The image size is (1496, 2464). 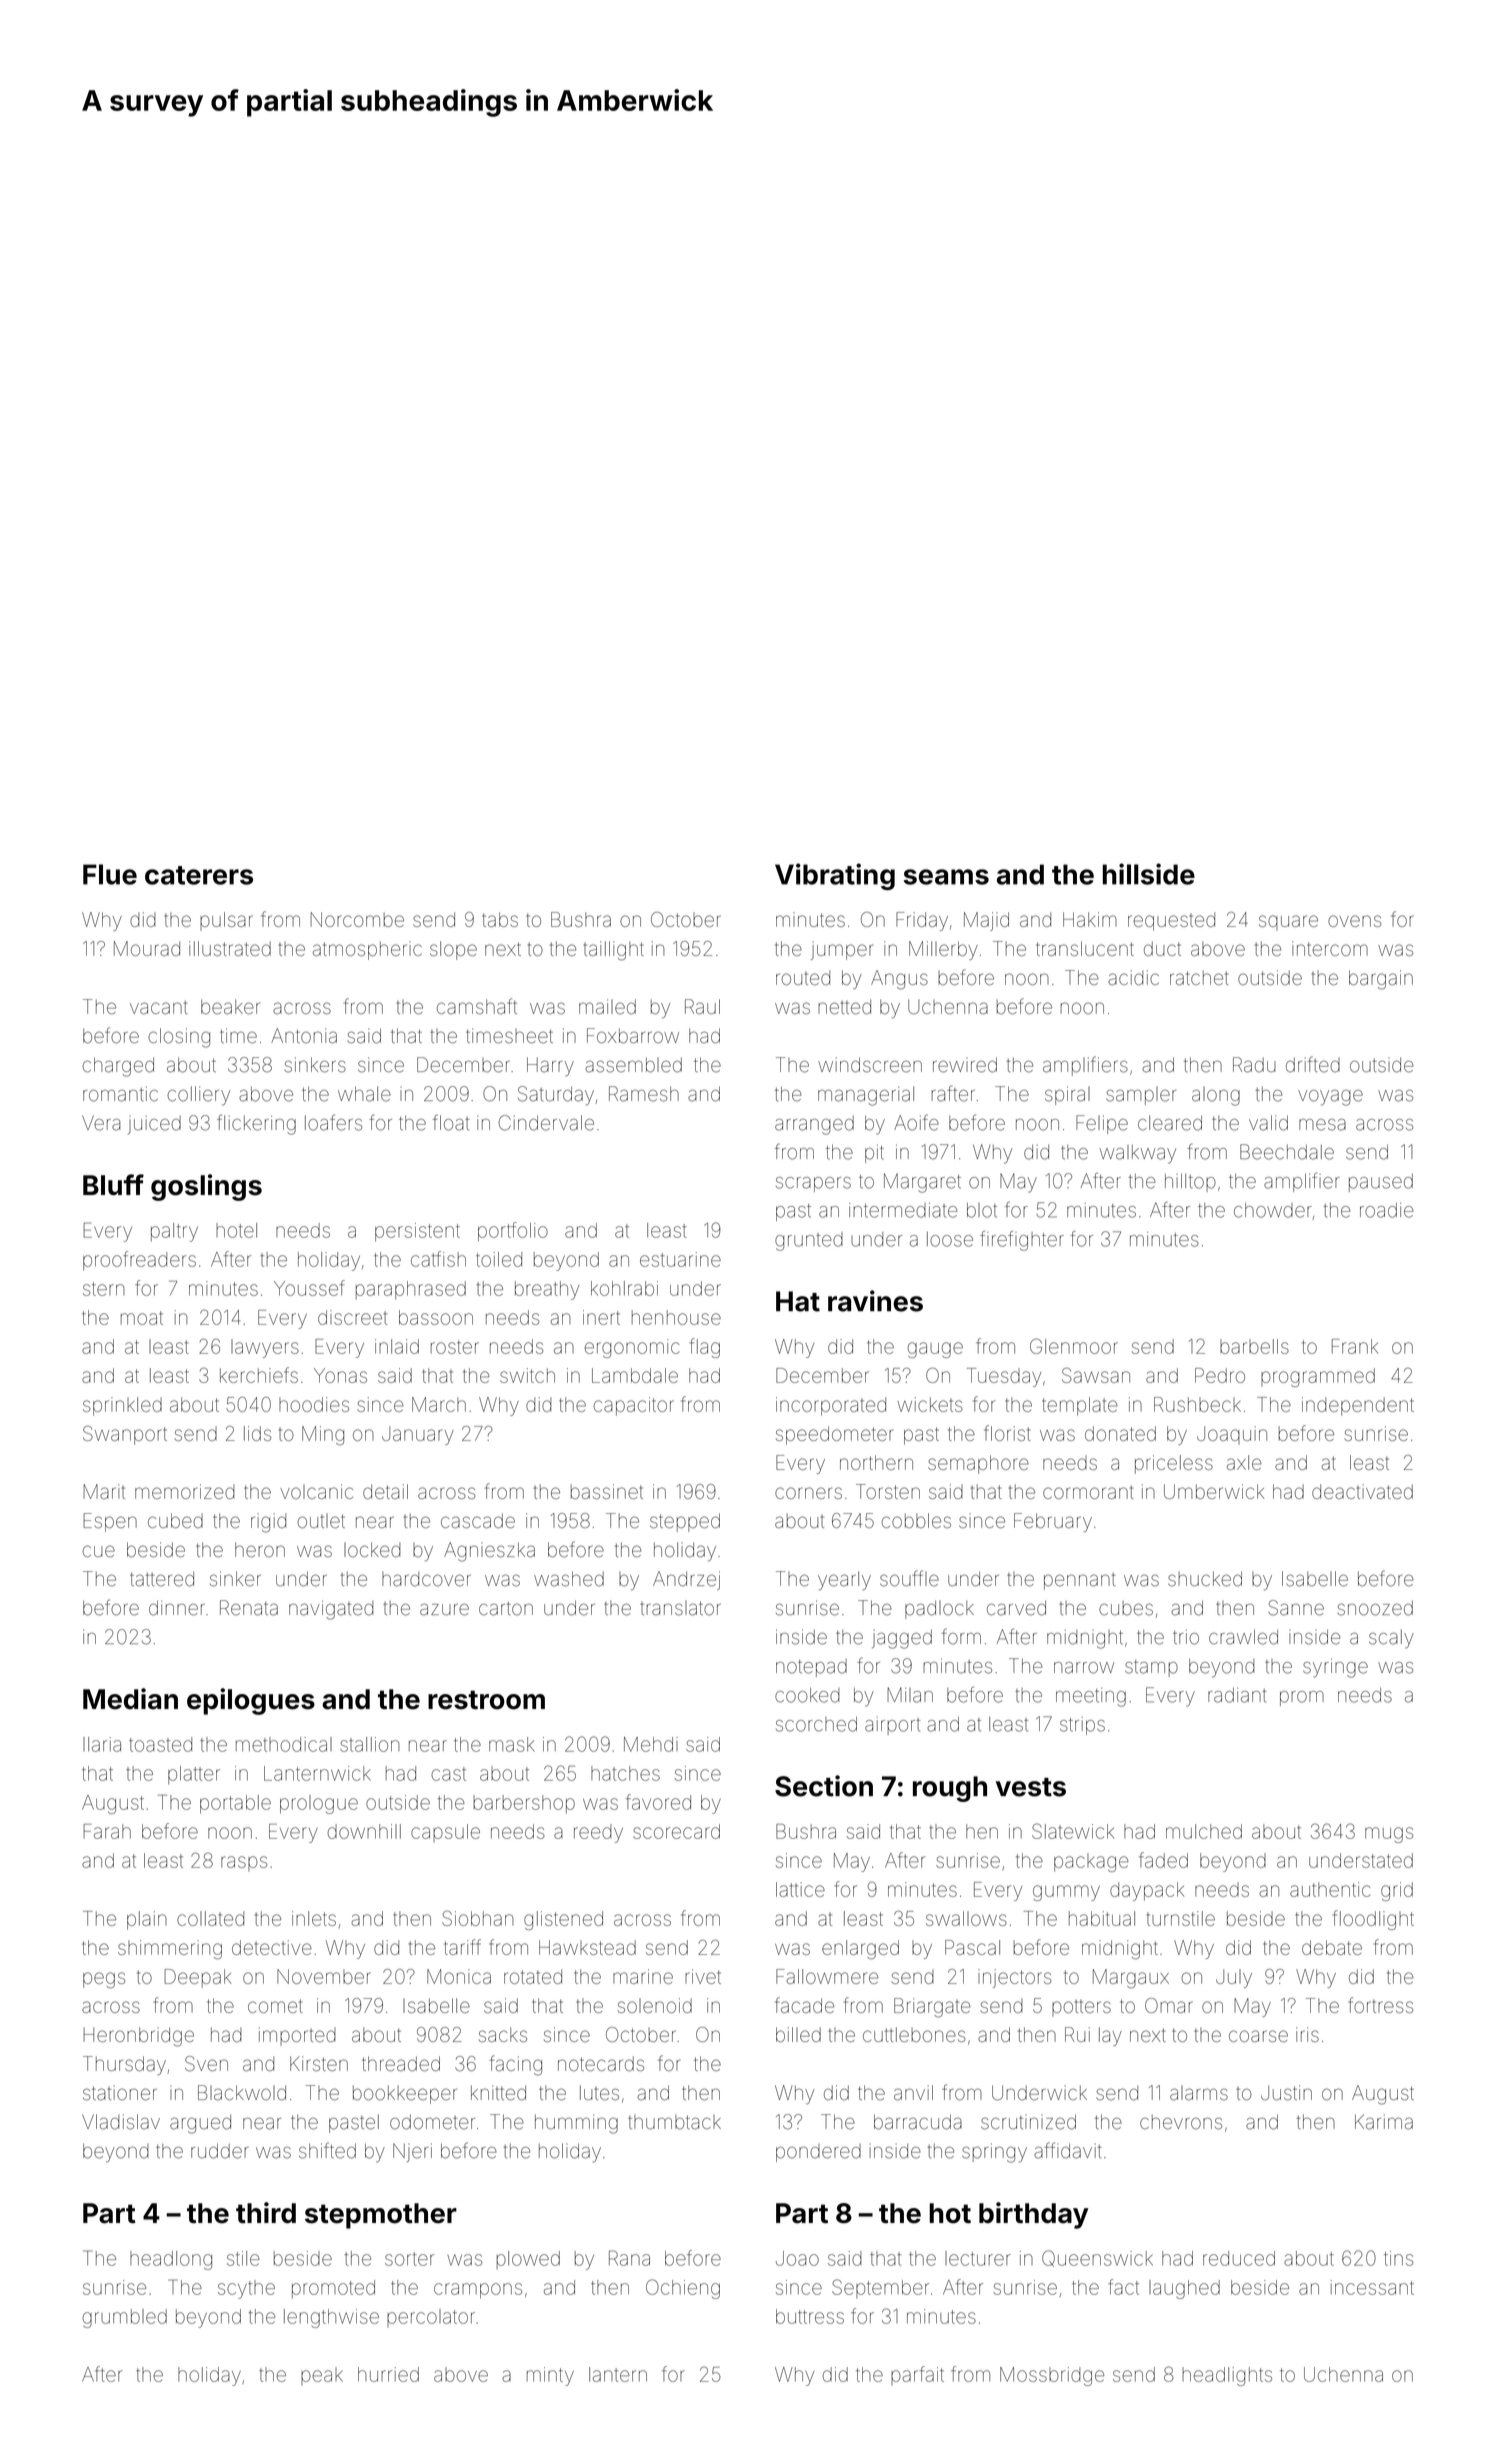 I want to click on speedometer, so click(x=835, y=1435).
